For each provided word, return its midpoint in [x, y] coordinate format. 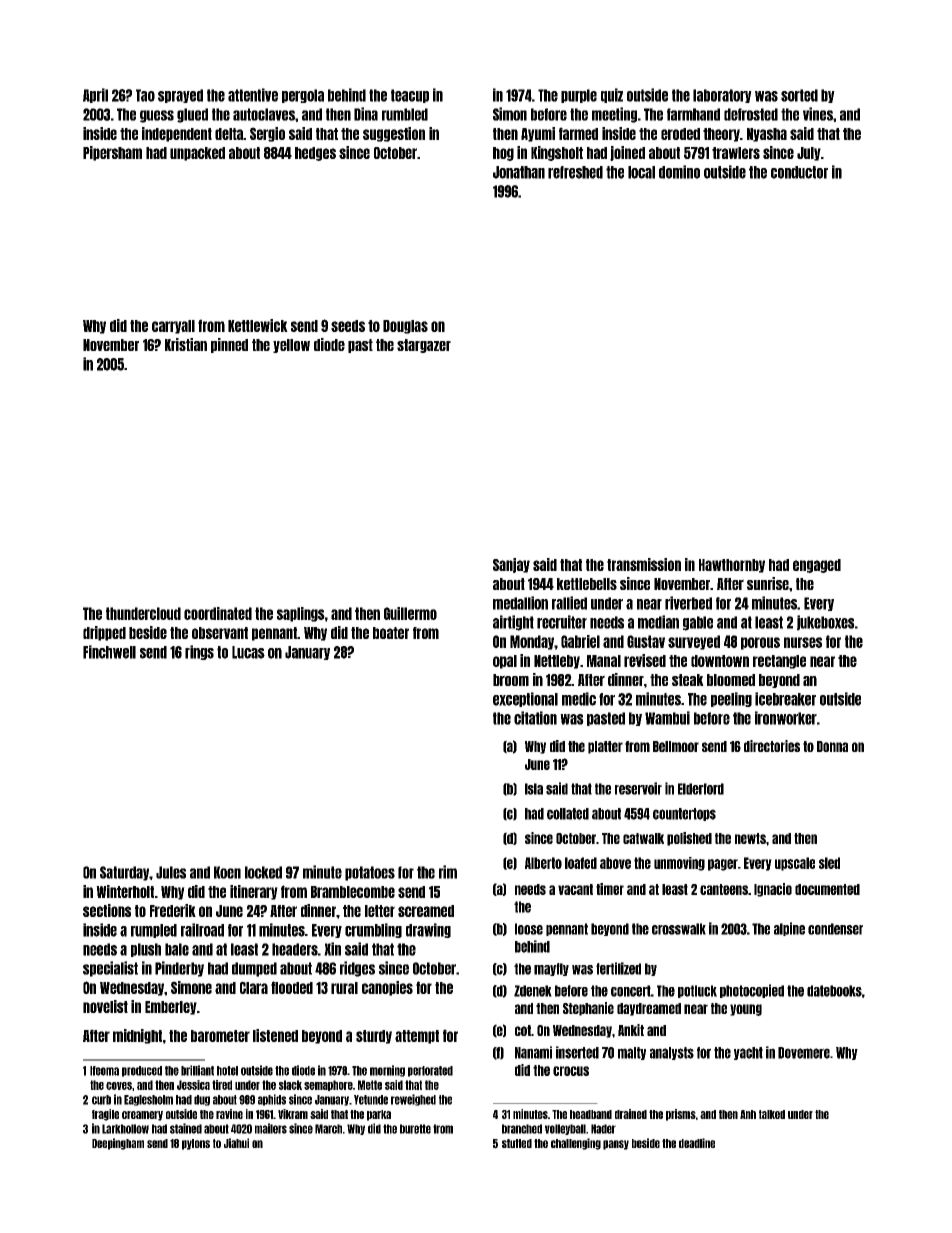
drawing [428, 930]
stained [186, 1128]
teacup [410, 96]
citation [535, 718]
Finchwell [109, 652]
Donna [832, 746]
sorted [799, 95]
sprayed [180, 96]
